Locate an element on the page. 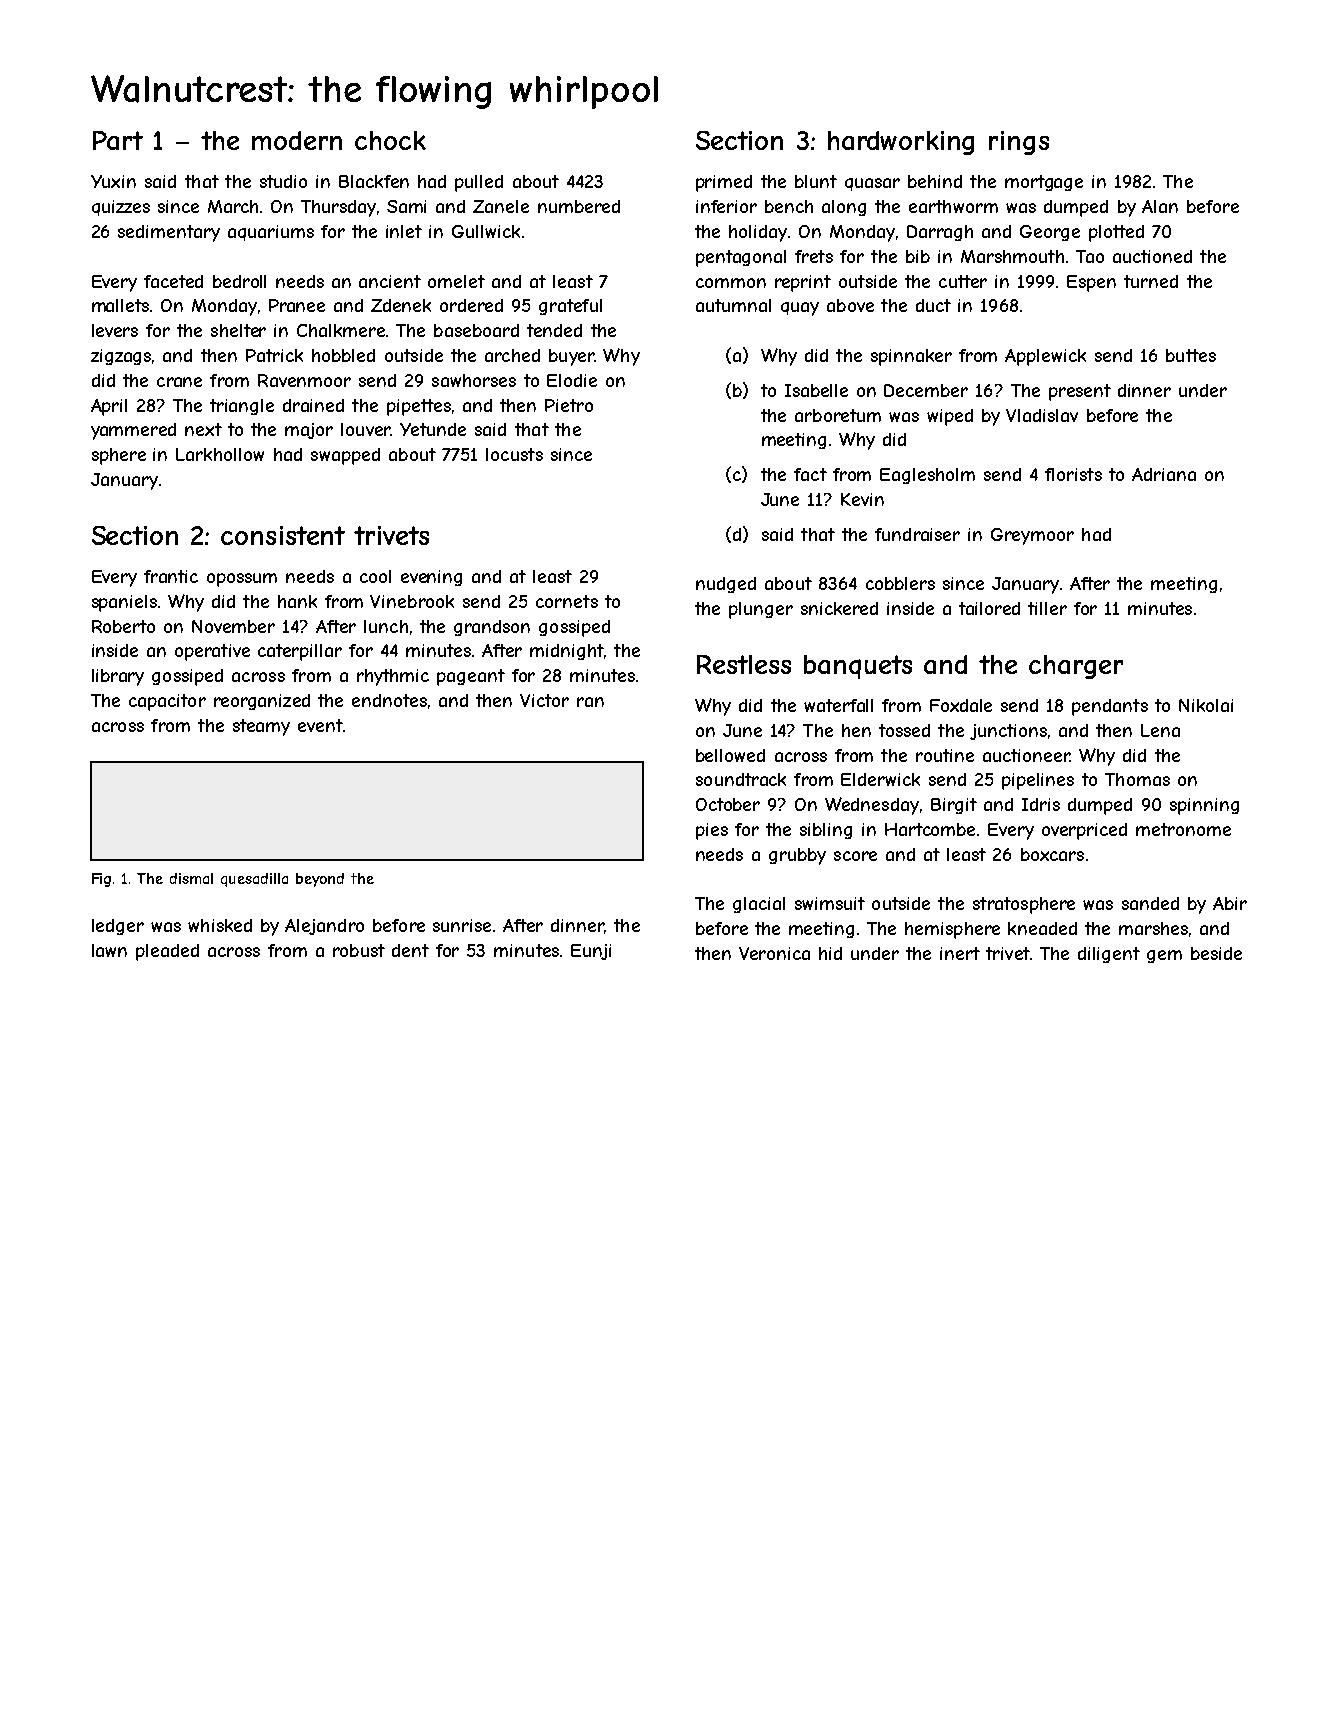 The image size is (1339, 1733). pentagonal is located at coordinates (741, 258).
